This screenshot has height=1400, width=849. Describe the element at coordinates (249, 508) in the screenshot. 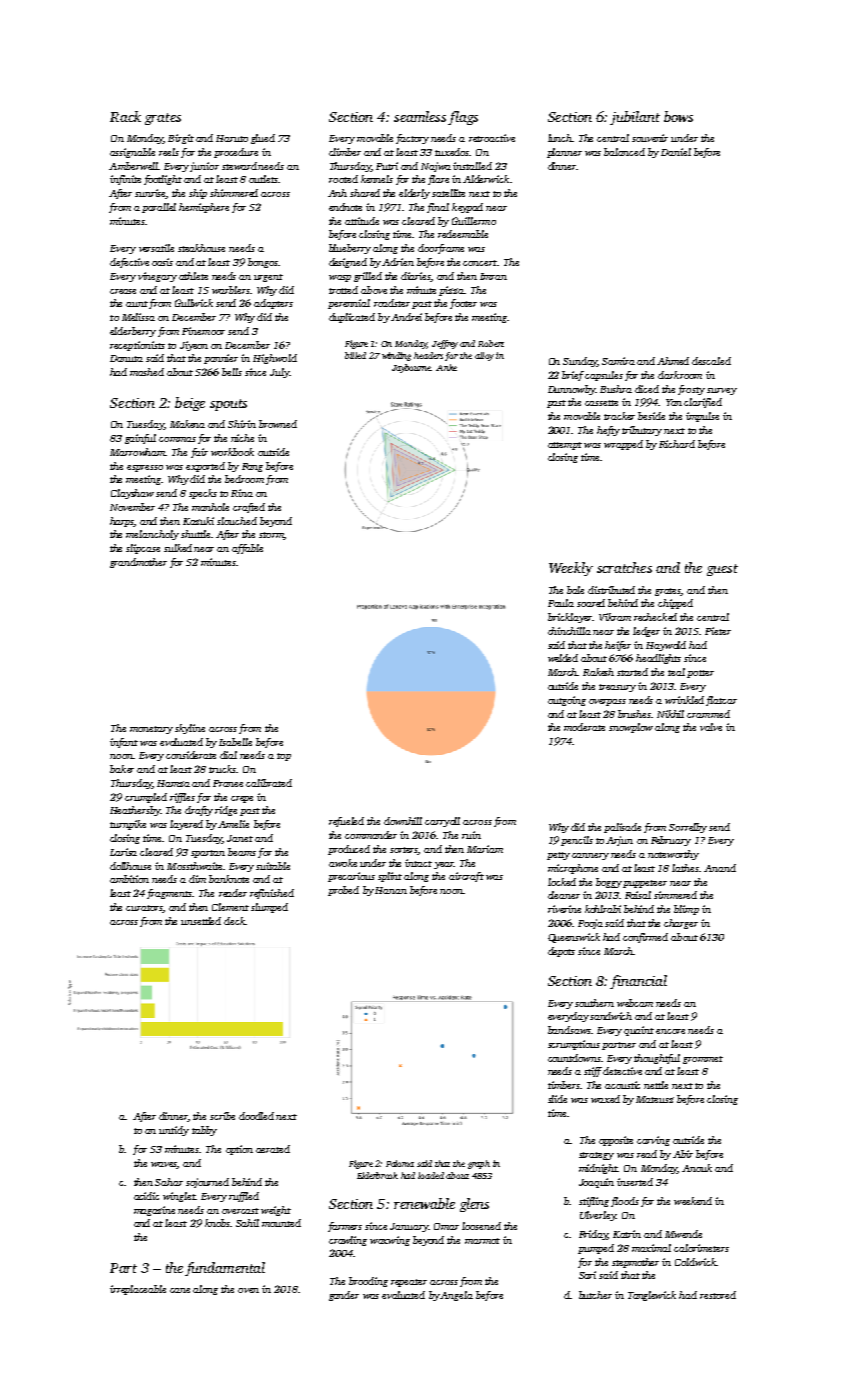

I see `crafted` at that location.
